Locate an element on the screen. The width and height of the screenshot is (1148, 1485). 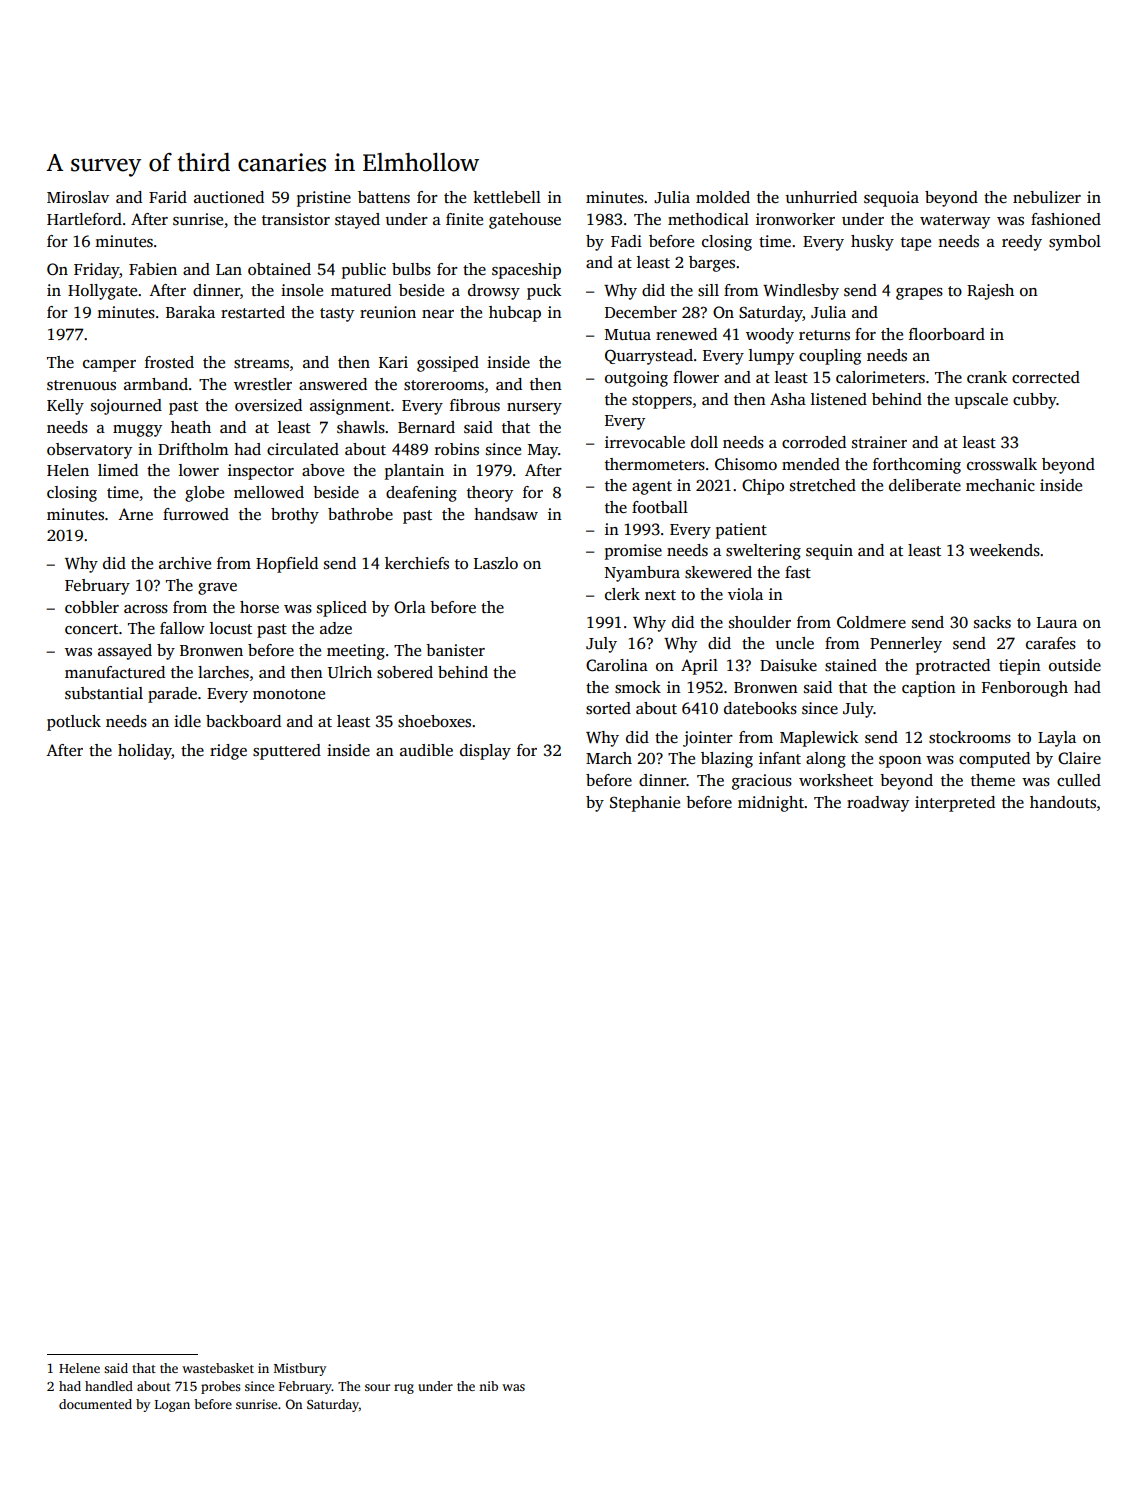
banister is located at coordinates (455, 650).
